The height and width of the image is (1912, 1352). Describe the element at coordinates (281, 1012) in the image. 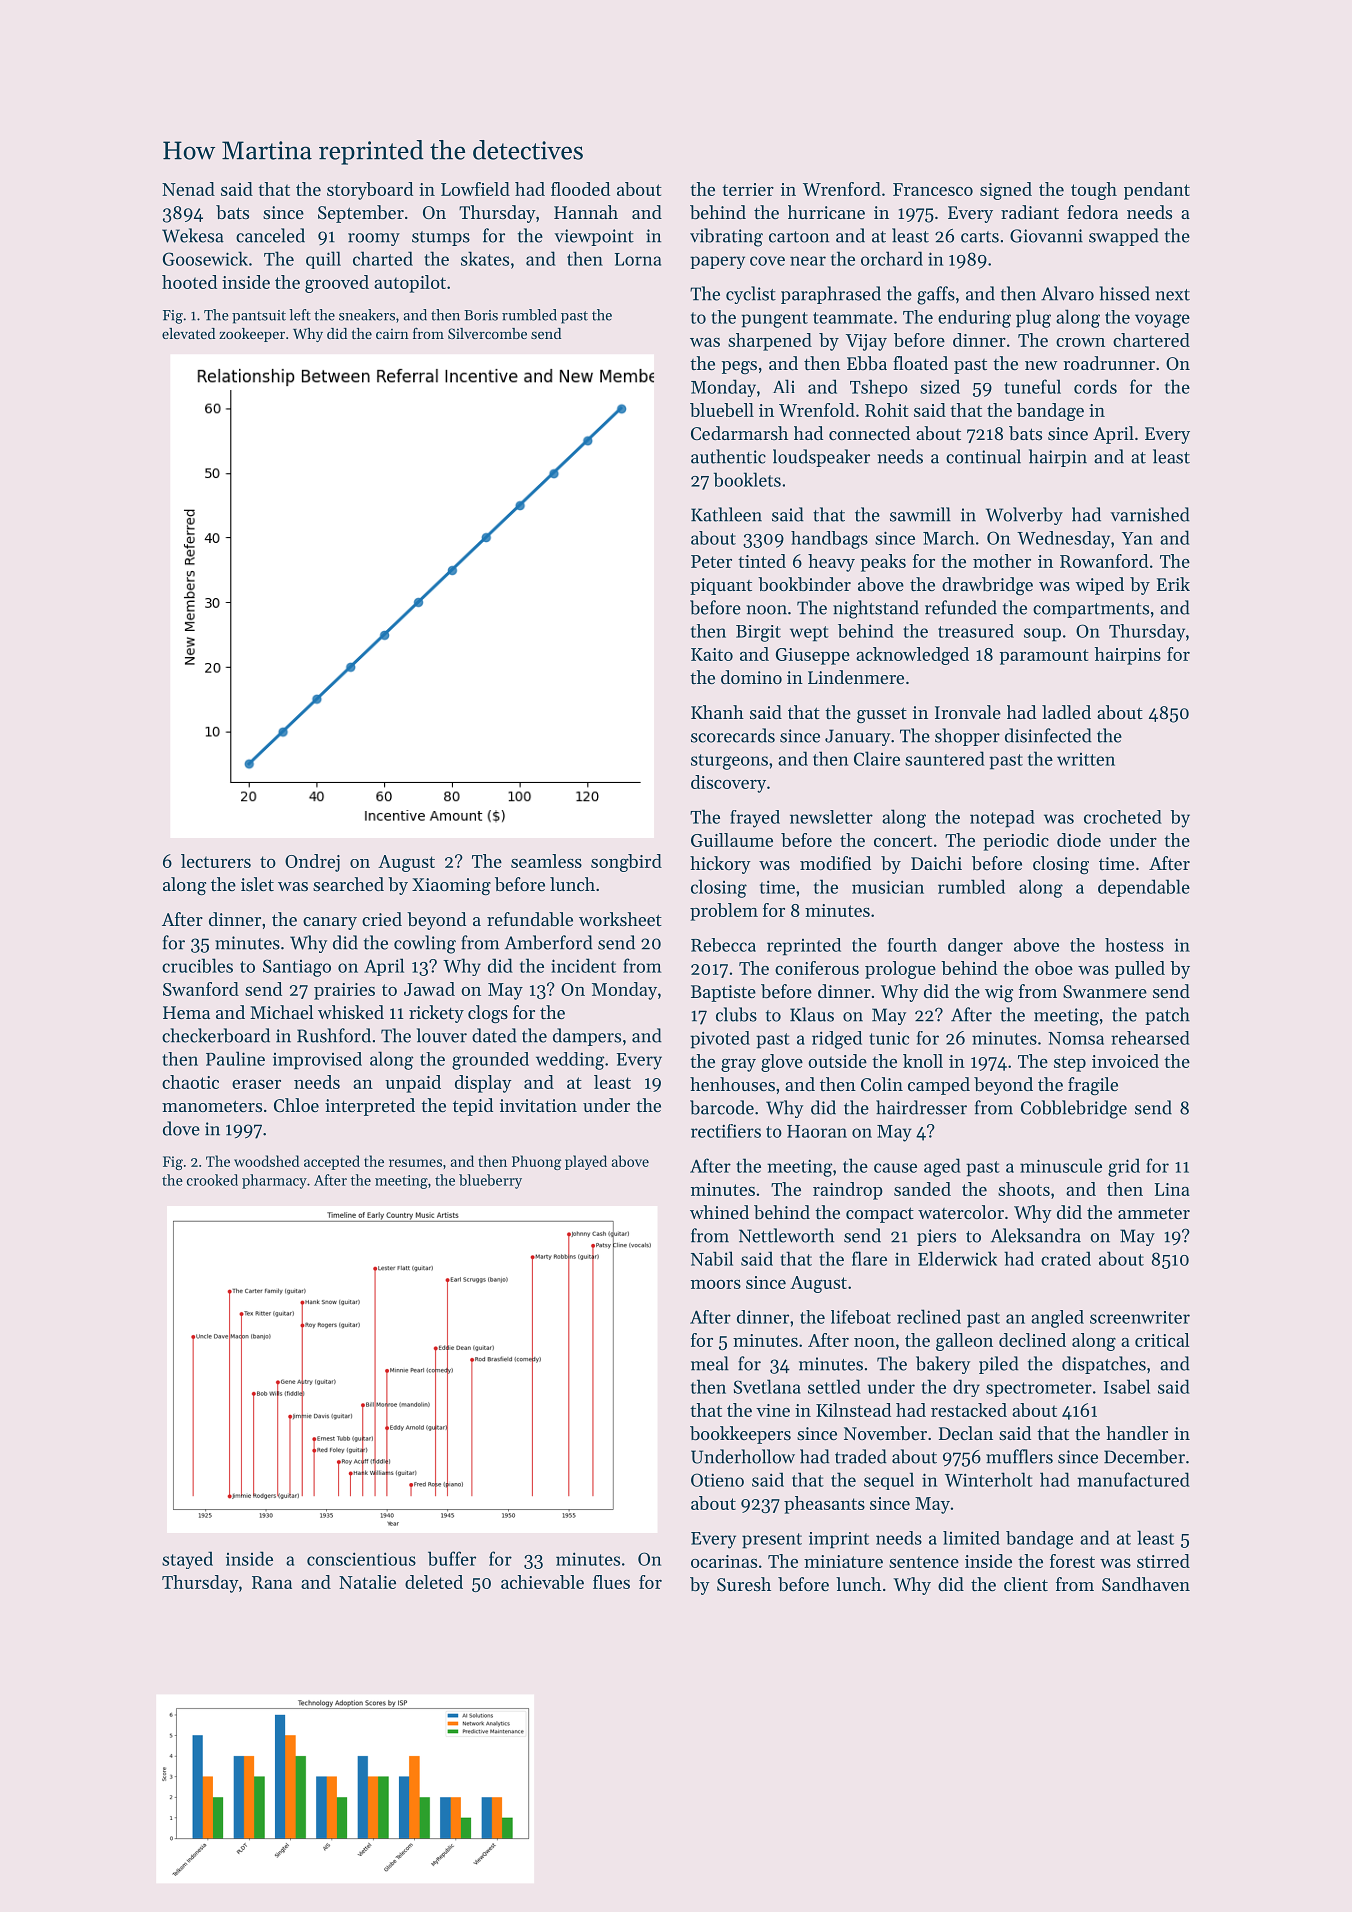

I see `Michael` at that location.
